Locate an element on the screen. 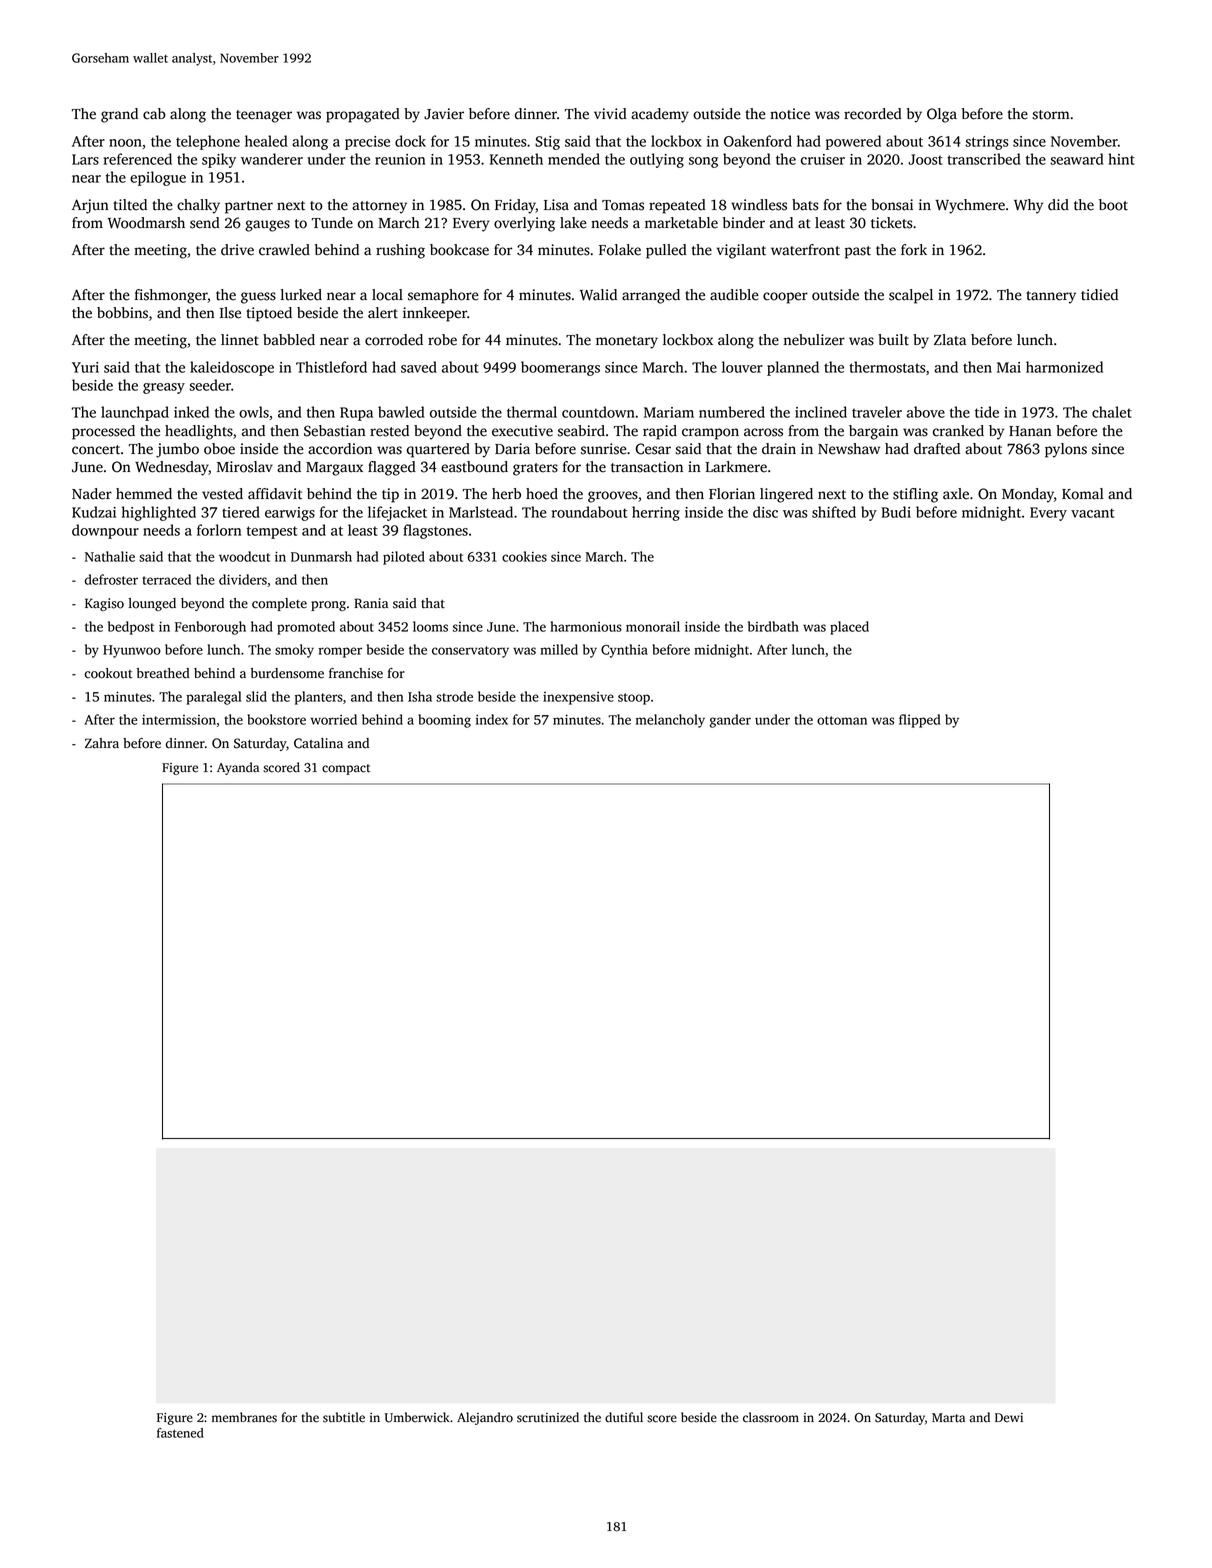 This screenshot has height=1568, width=1212. Marta is located at coordinates (948, 1418).
